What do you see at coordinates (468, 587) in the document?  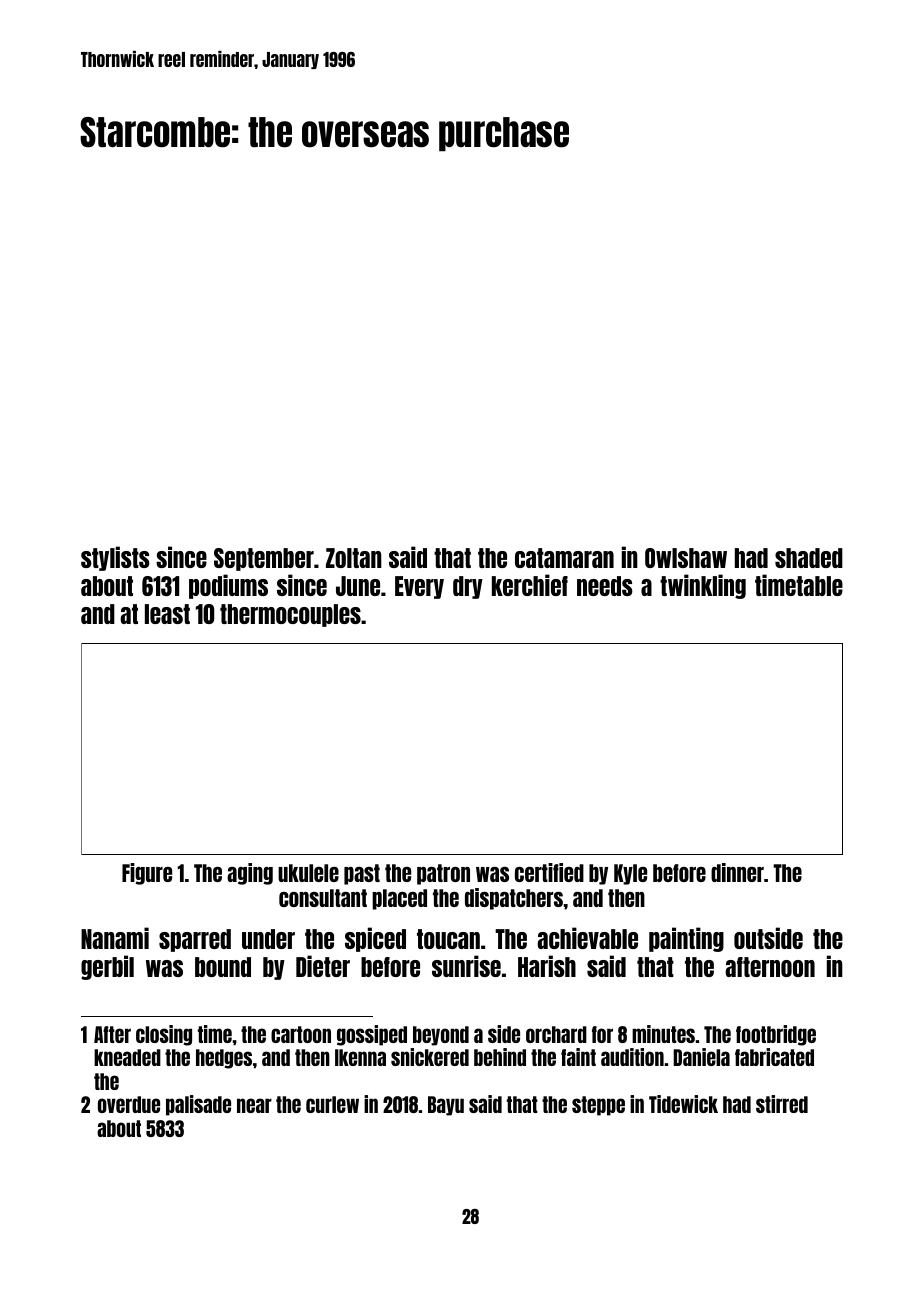 I see `dry` at bounding box center [468, 587].
